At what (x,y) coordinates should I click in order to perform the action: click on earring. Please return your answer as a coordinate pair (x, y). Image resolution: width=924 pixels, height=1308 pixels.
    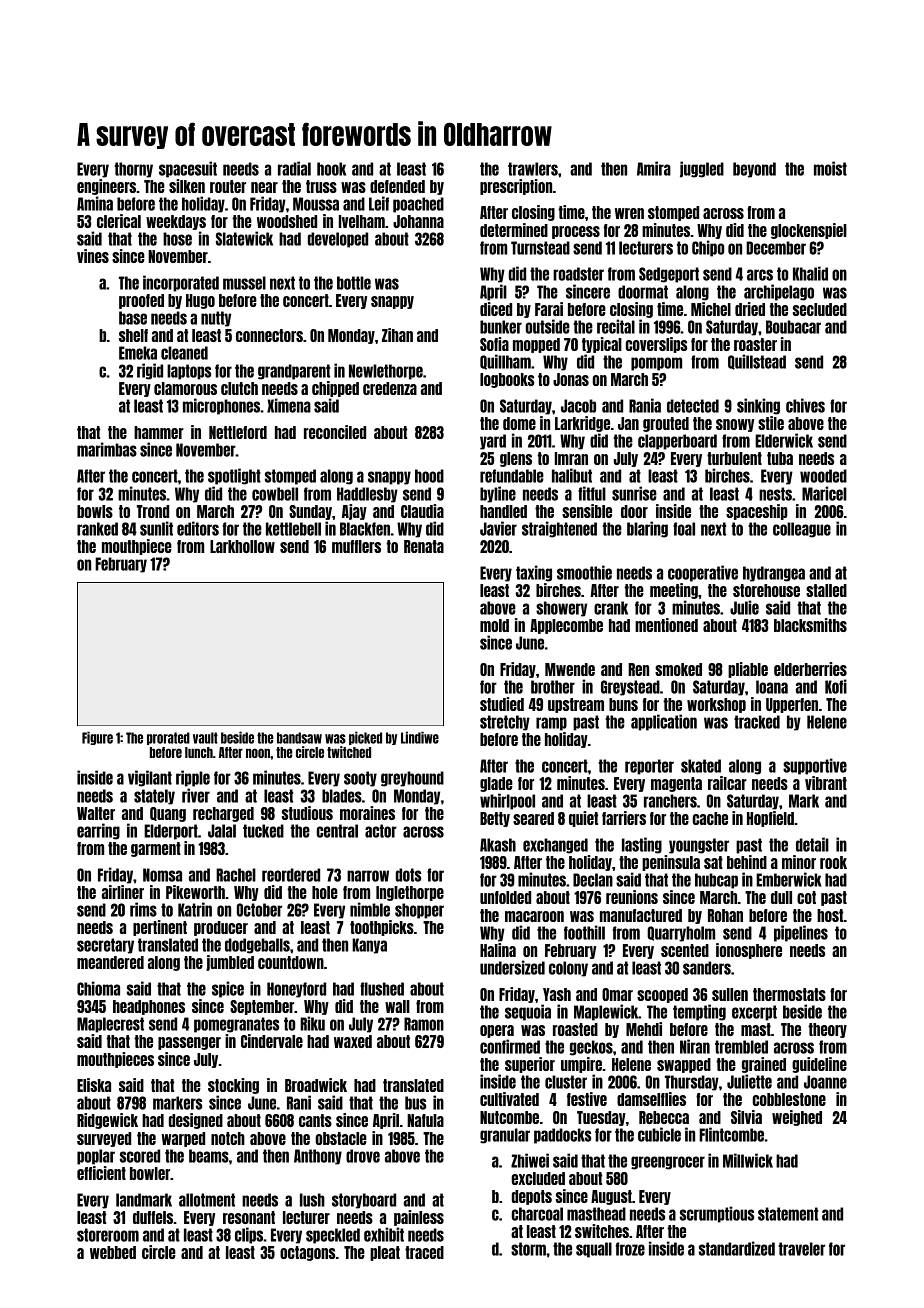
    Looking at the image, I should click on (98, 831).
